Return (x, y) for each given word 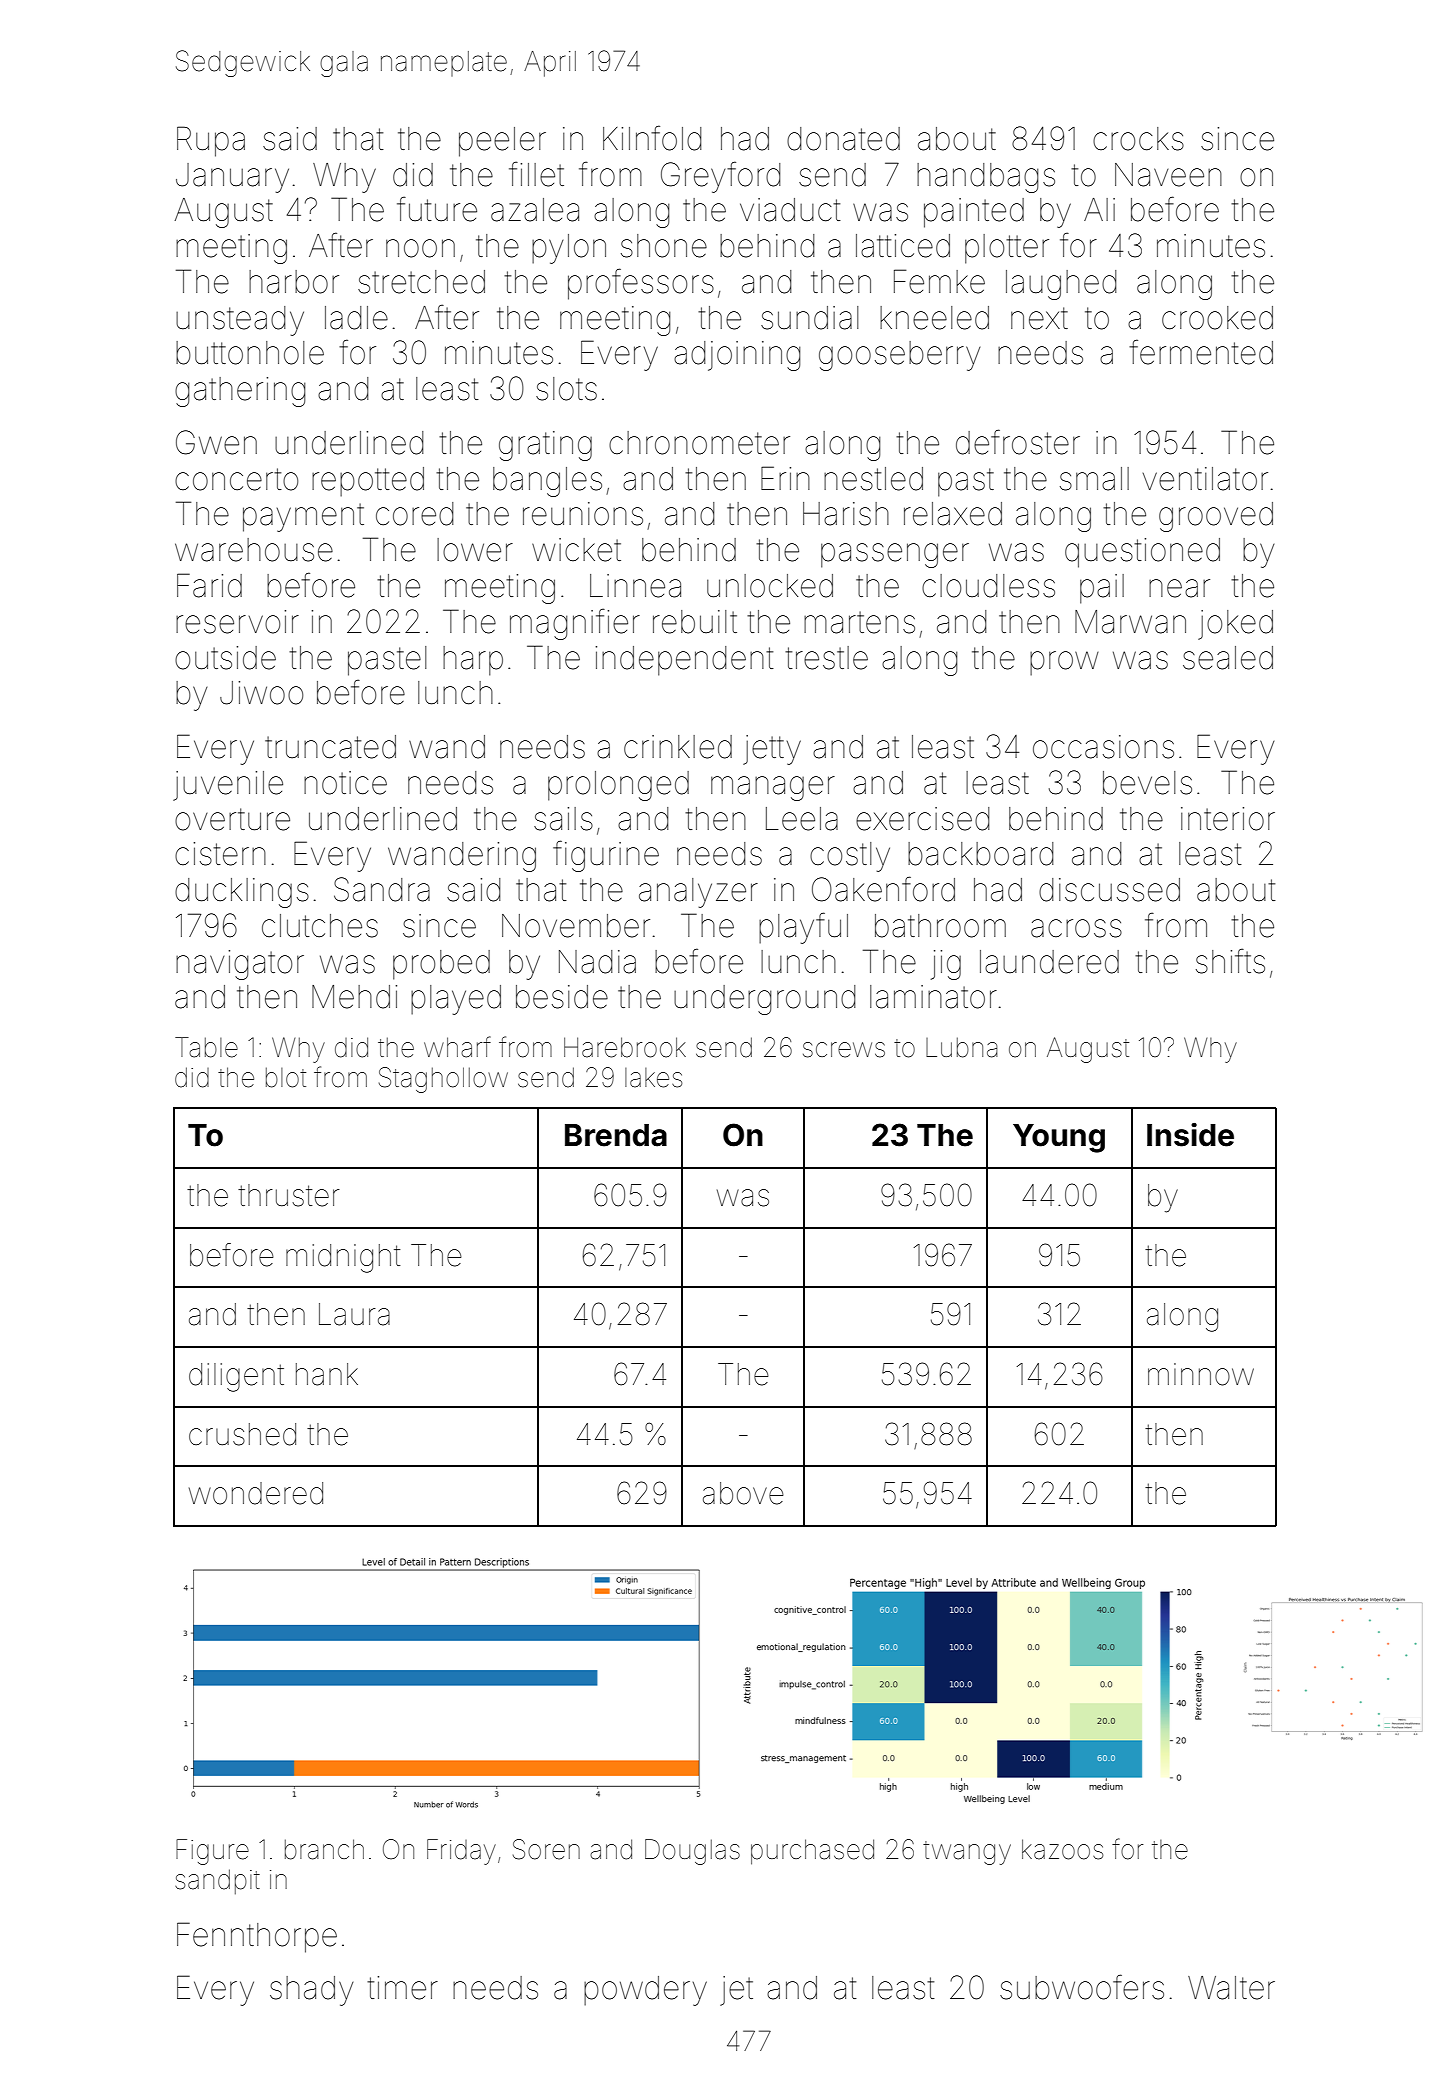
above (743, 1493)
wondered (256, 1493)
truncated (330, 747)
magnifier (575, 624)
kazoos (1062, 1849)
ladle (356, 318)
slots (566, 389)
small (1094, 479)
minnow (1201, 1374)
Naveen (1168, 175)
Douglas (692, 1852)
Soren (546, 1849)
